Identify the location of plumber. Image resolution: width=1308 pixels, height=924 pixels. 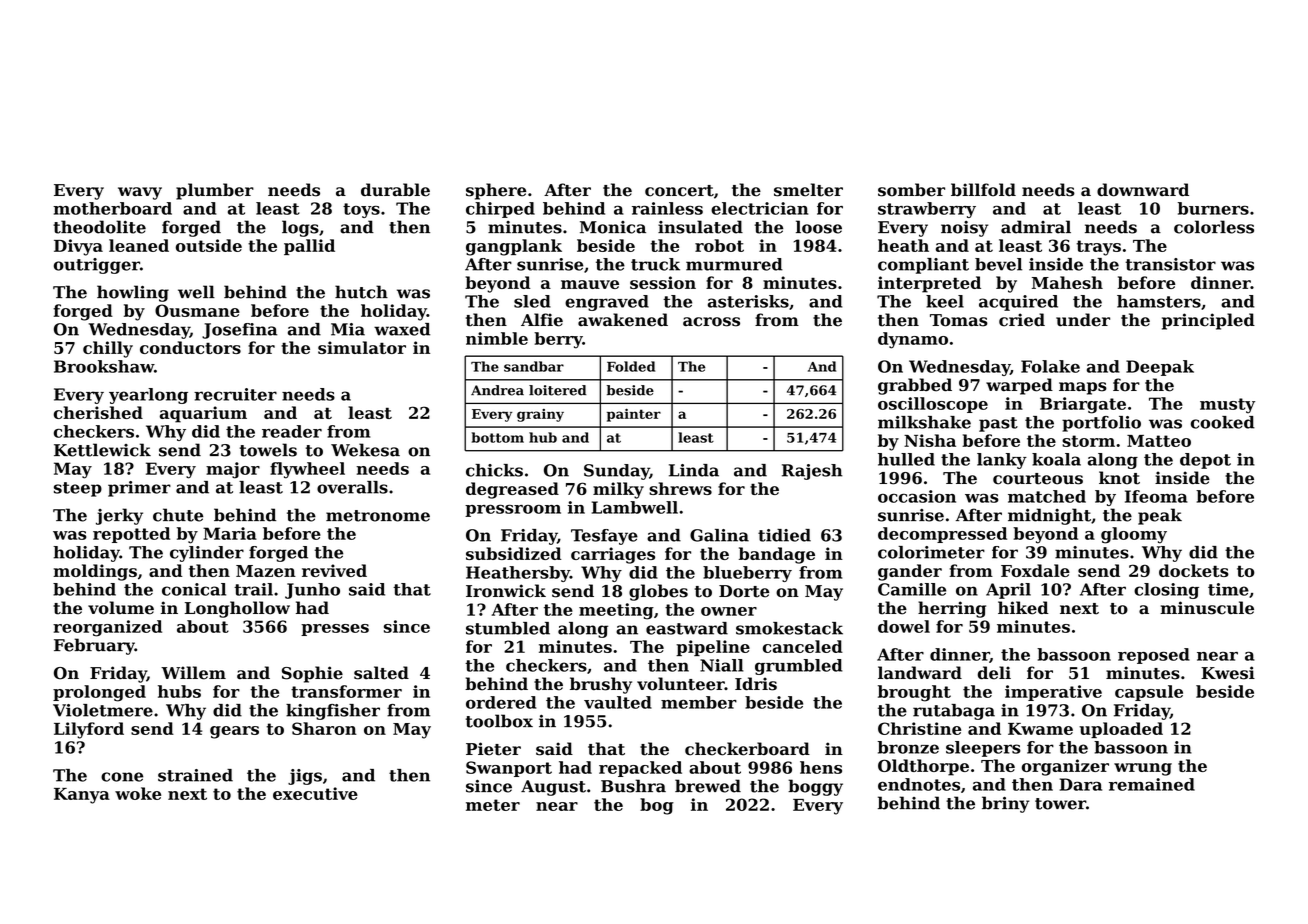
(215, 191).
